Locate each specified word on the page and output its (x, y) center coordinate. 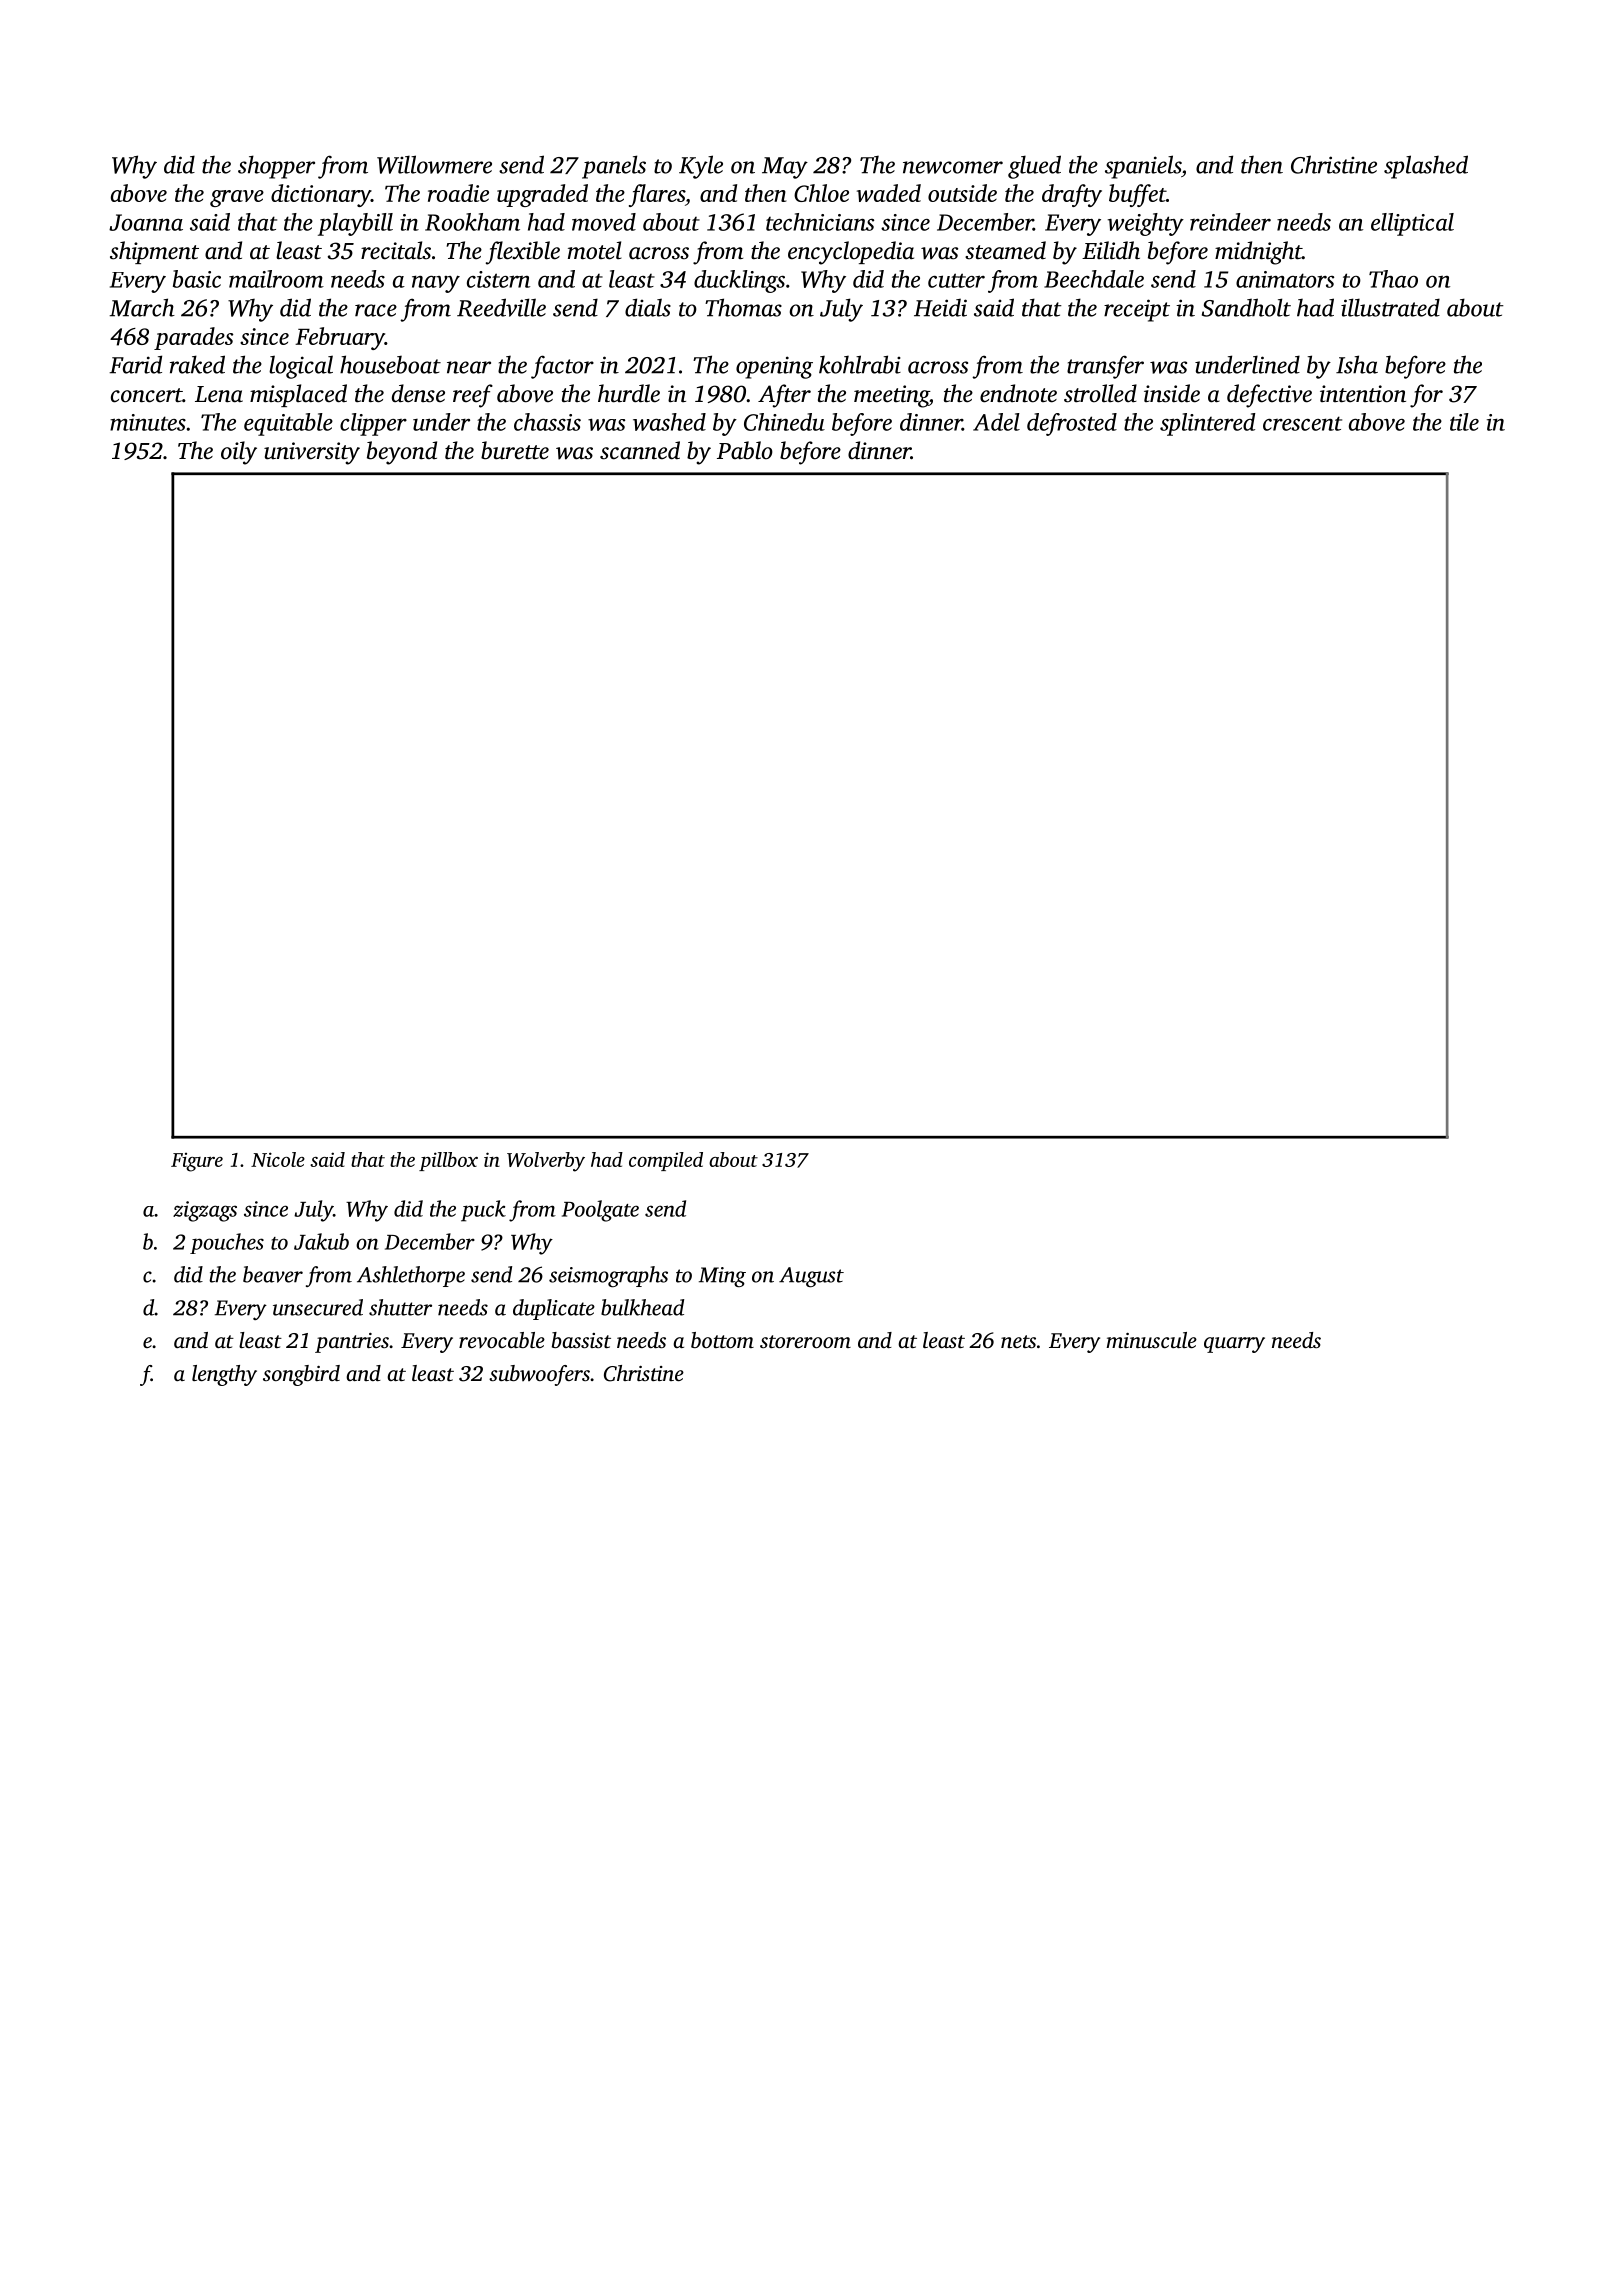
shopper (276, 167)
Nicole (278, 1159)
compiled (666, 1161)
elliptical (1412, 224)
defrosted (1072, 424)
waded (889, 193)
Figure (197, 1162)
